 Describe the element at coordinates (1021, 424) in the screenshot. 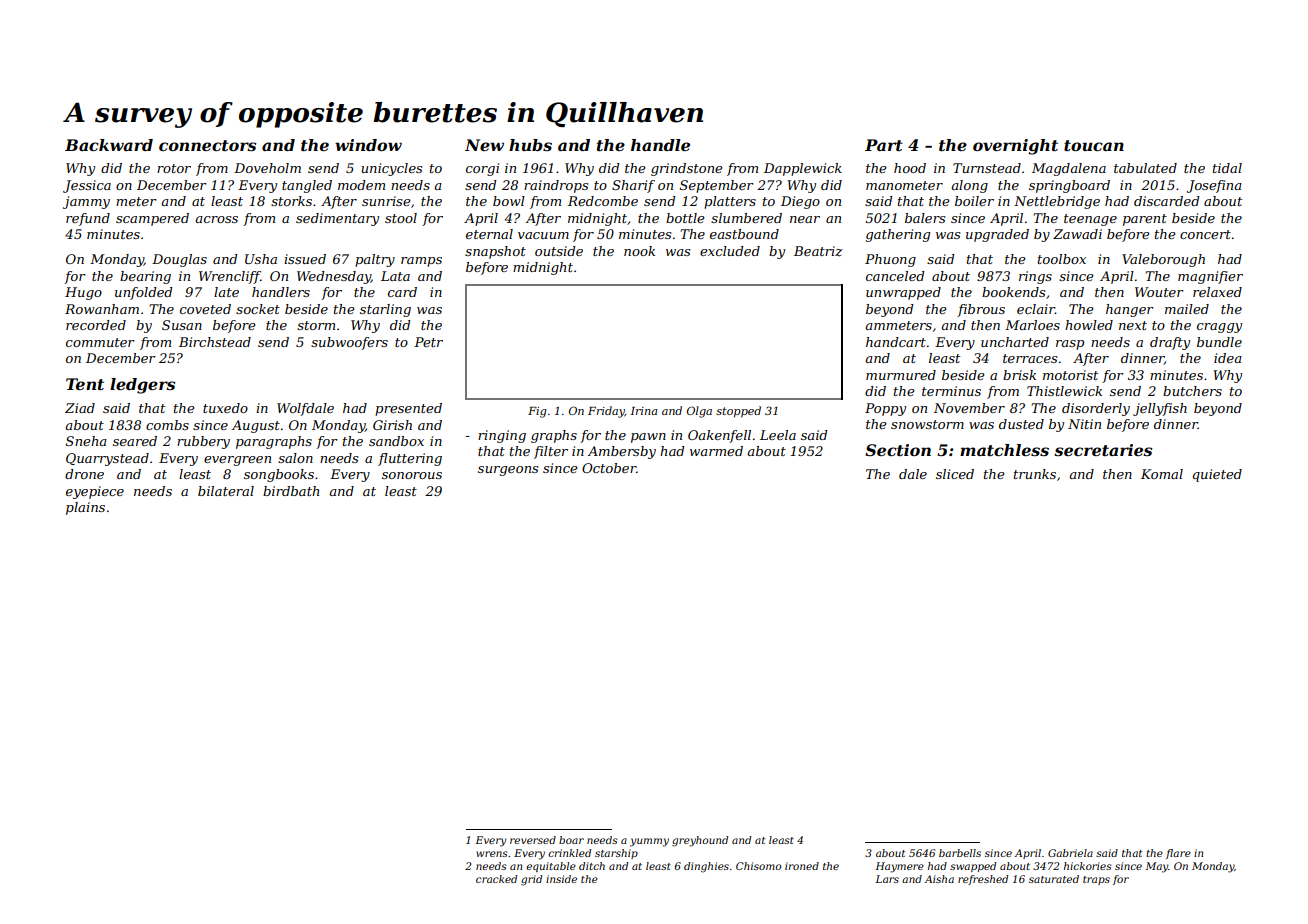

I see `dusted` at that location.
